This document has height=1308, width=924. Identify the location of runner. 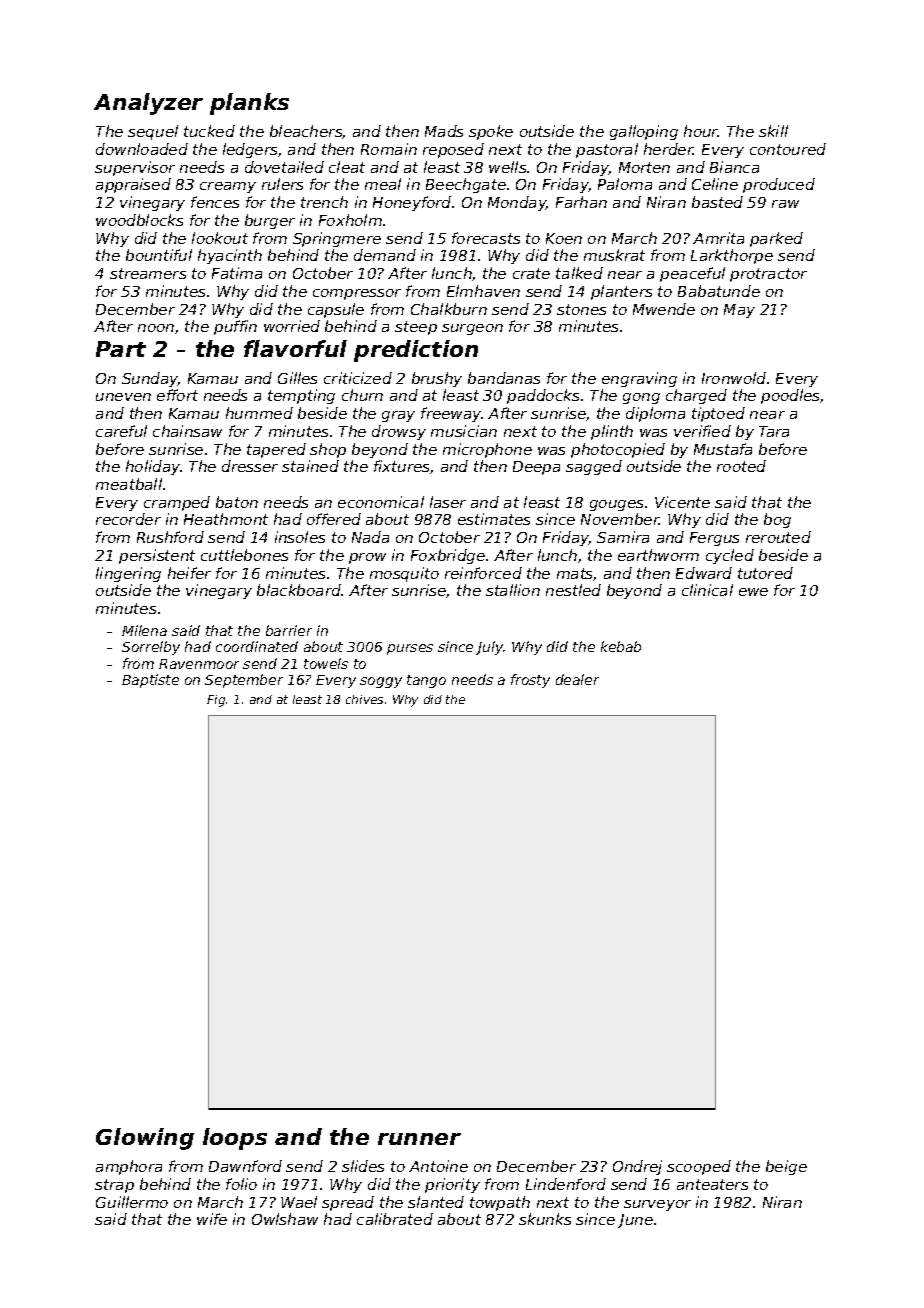
(419, 1139).
